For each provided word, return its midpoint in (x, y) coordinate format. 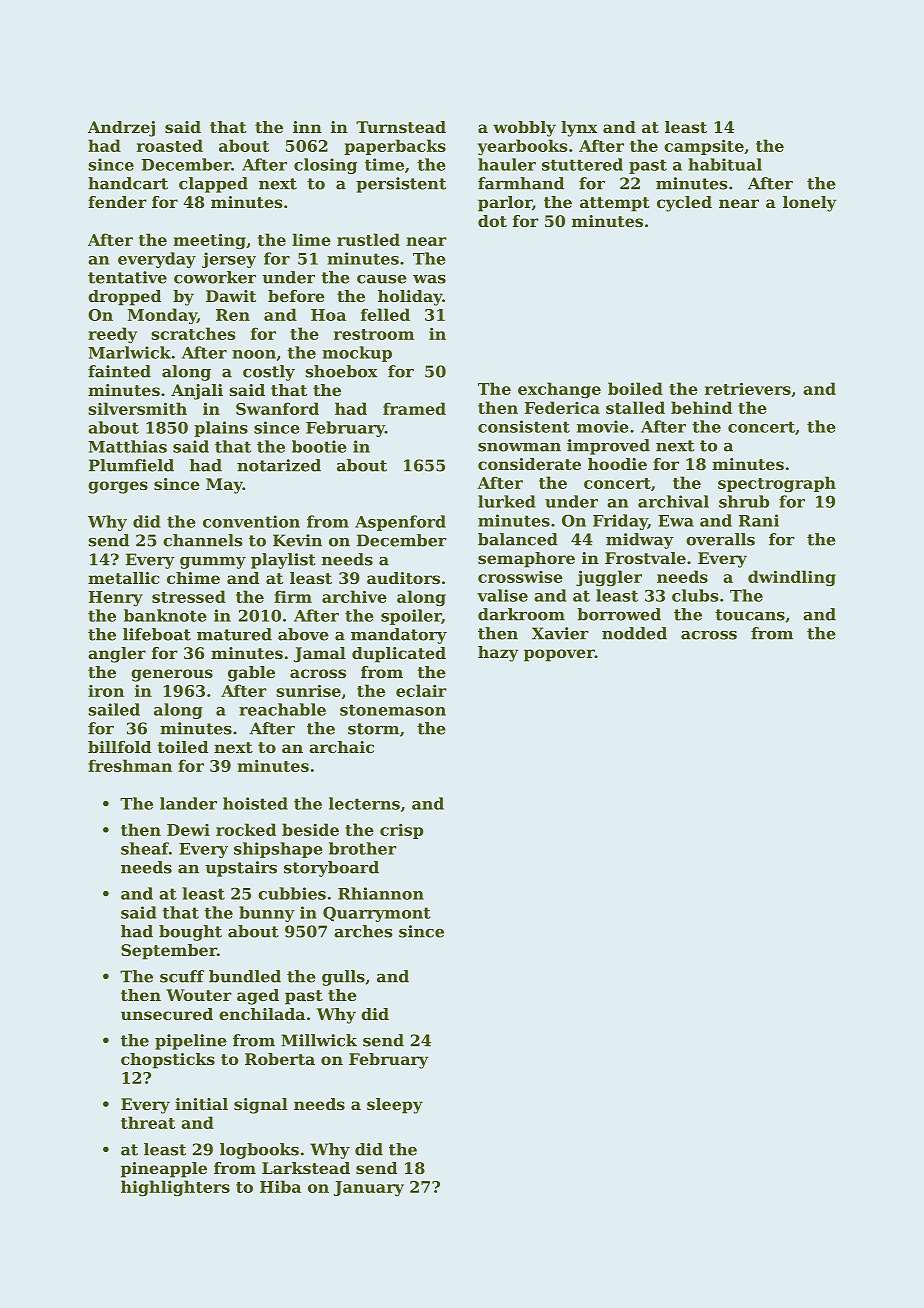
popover (559, 655)
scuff (182, 976)
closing (325, 166)
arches (363, 931)
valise (502, 595)
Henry (116, 599)
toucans (750, 615)
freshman (130, 765)
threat (148, 1122)
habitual (725, 164)
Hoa (328, 315)
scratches (193, 333)
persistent (401, 185)
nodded (634, 633)
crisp (401, 831)
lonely (810, 204)
